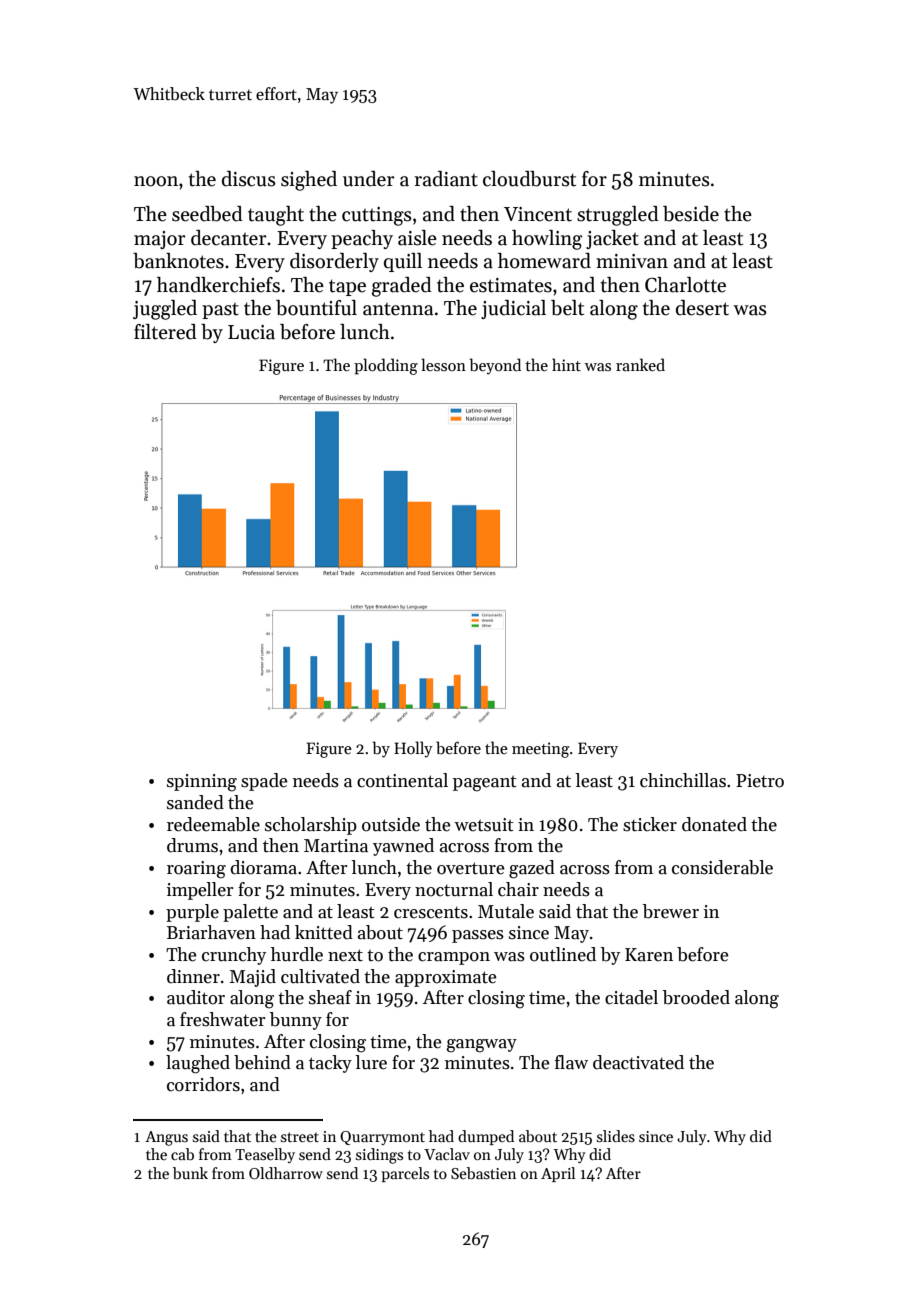  What do you see at coordinates (334, 262) in the page?
I see `disorderly` at bounding box center [334, 262].
